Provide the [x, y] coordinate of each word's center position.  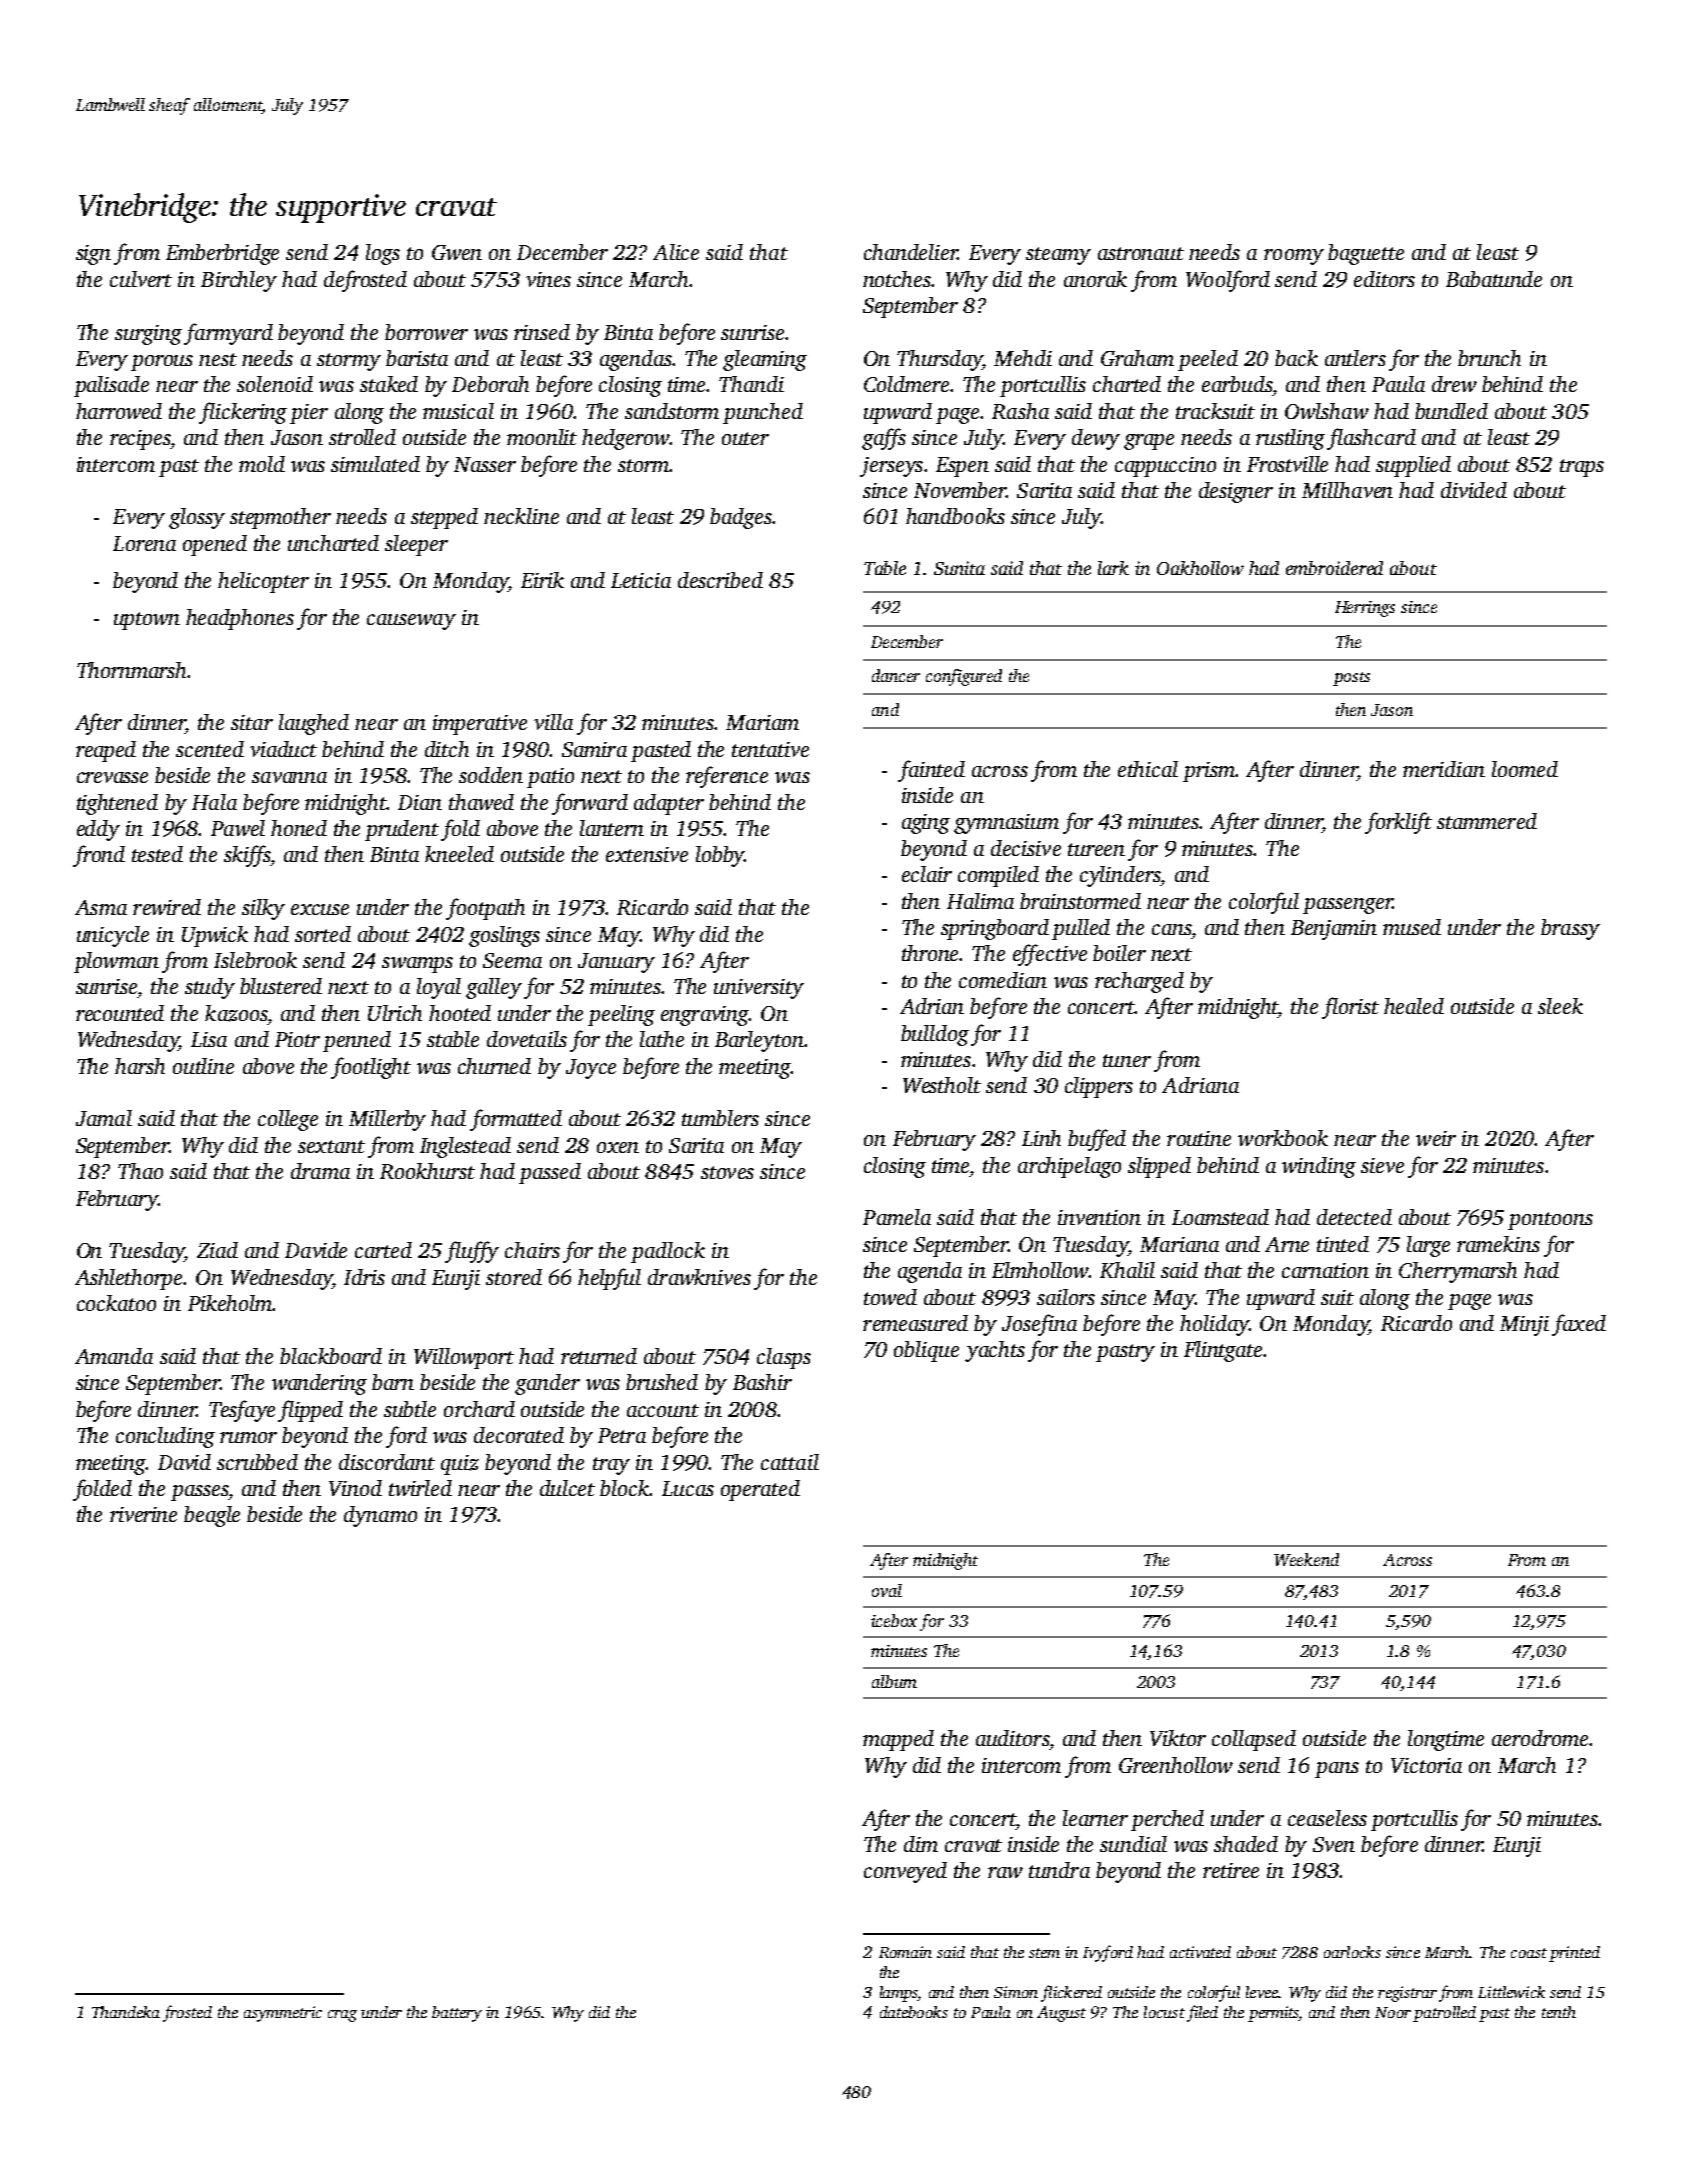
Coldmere [906, 384]
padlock [668, 1252]
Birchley [239, 281]
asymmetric [283, 2014]
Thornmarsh [132, 670]
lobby [720, 856]
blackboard [331, 1356]
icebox [894, 1620]
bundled [1451, 411]
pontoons [1550, 1221]
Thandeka [126, 2012]
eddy [98, 830]
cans [1171, 929]
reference [727, 777]
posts [1351, 679]
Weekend [1306, 1559]
